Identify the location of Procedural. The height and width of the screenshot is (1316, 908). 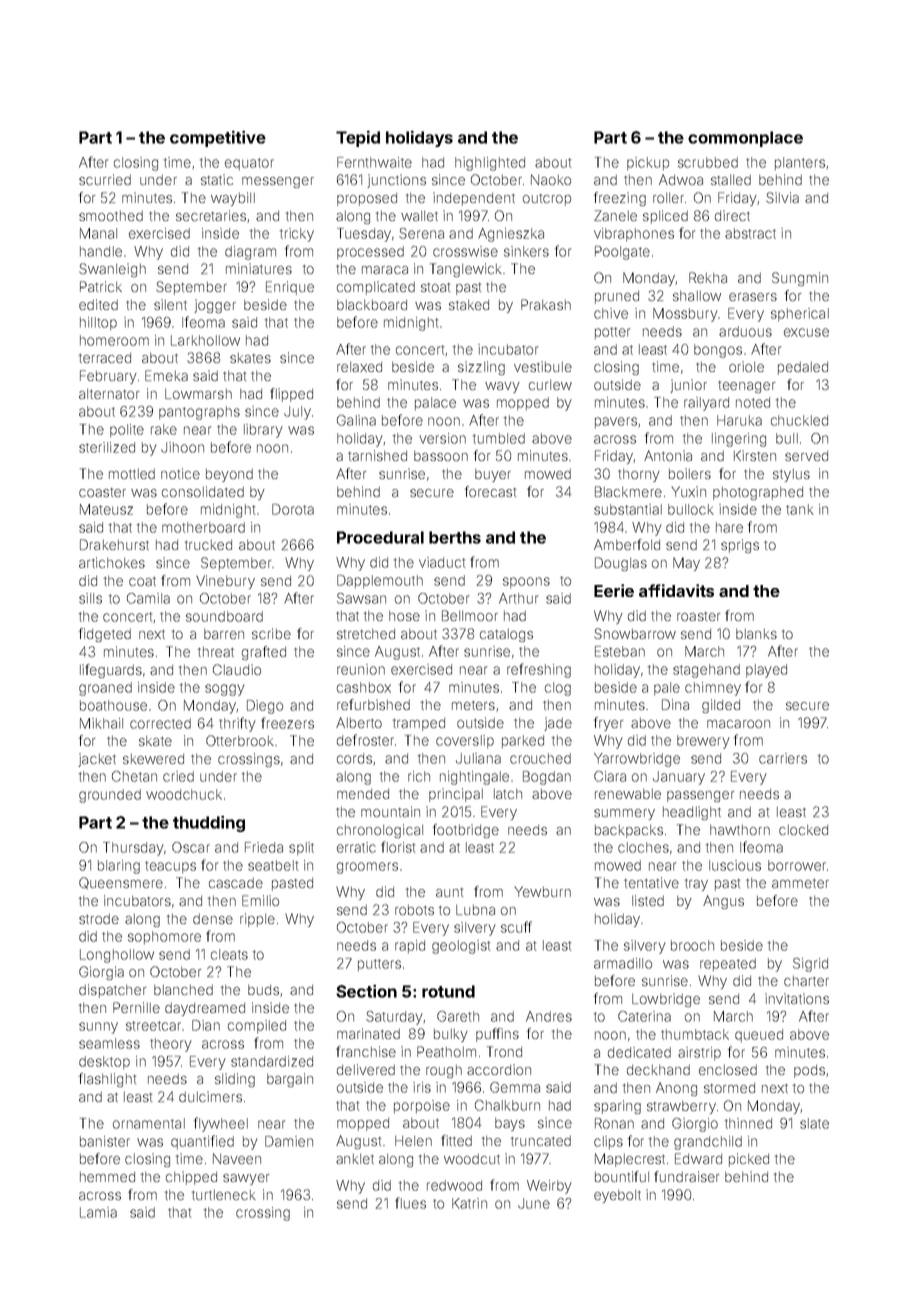
(380, 537).
